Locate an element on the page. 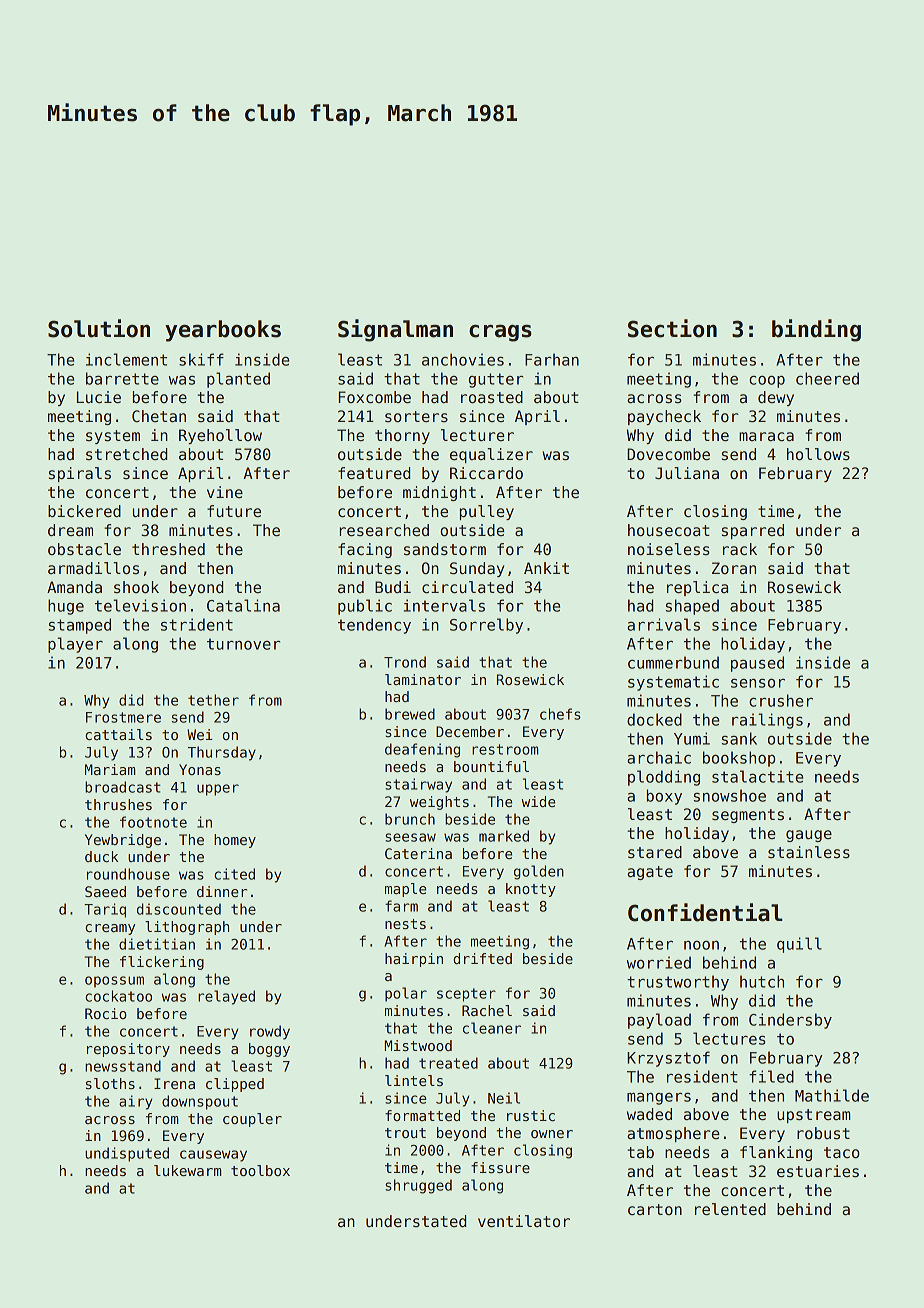 Image resolution: width=924 pixels, height=1308 pixels. stalactite is located at coordinates (758, 776).
